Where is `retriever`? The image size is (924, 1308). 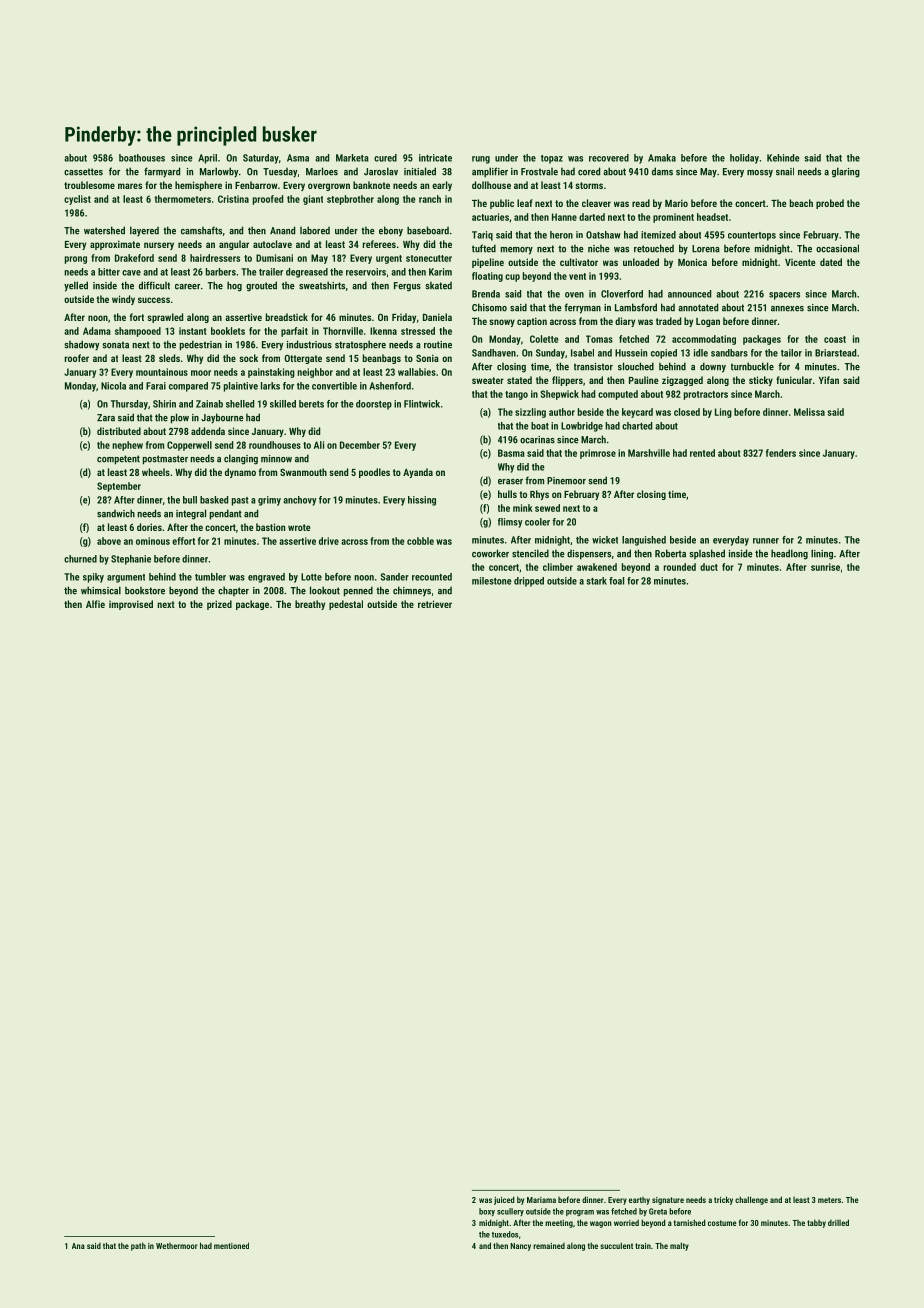
retriever is located at coordinates (435, 604).
